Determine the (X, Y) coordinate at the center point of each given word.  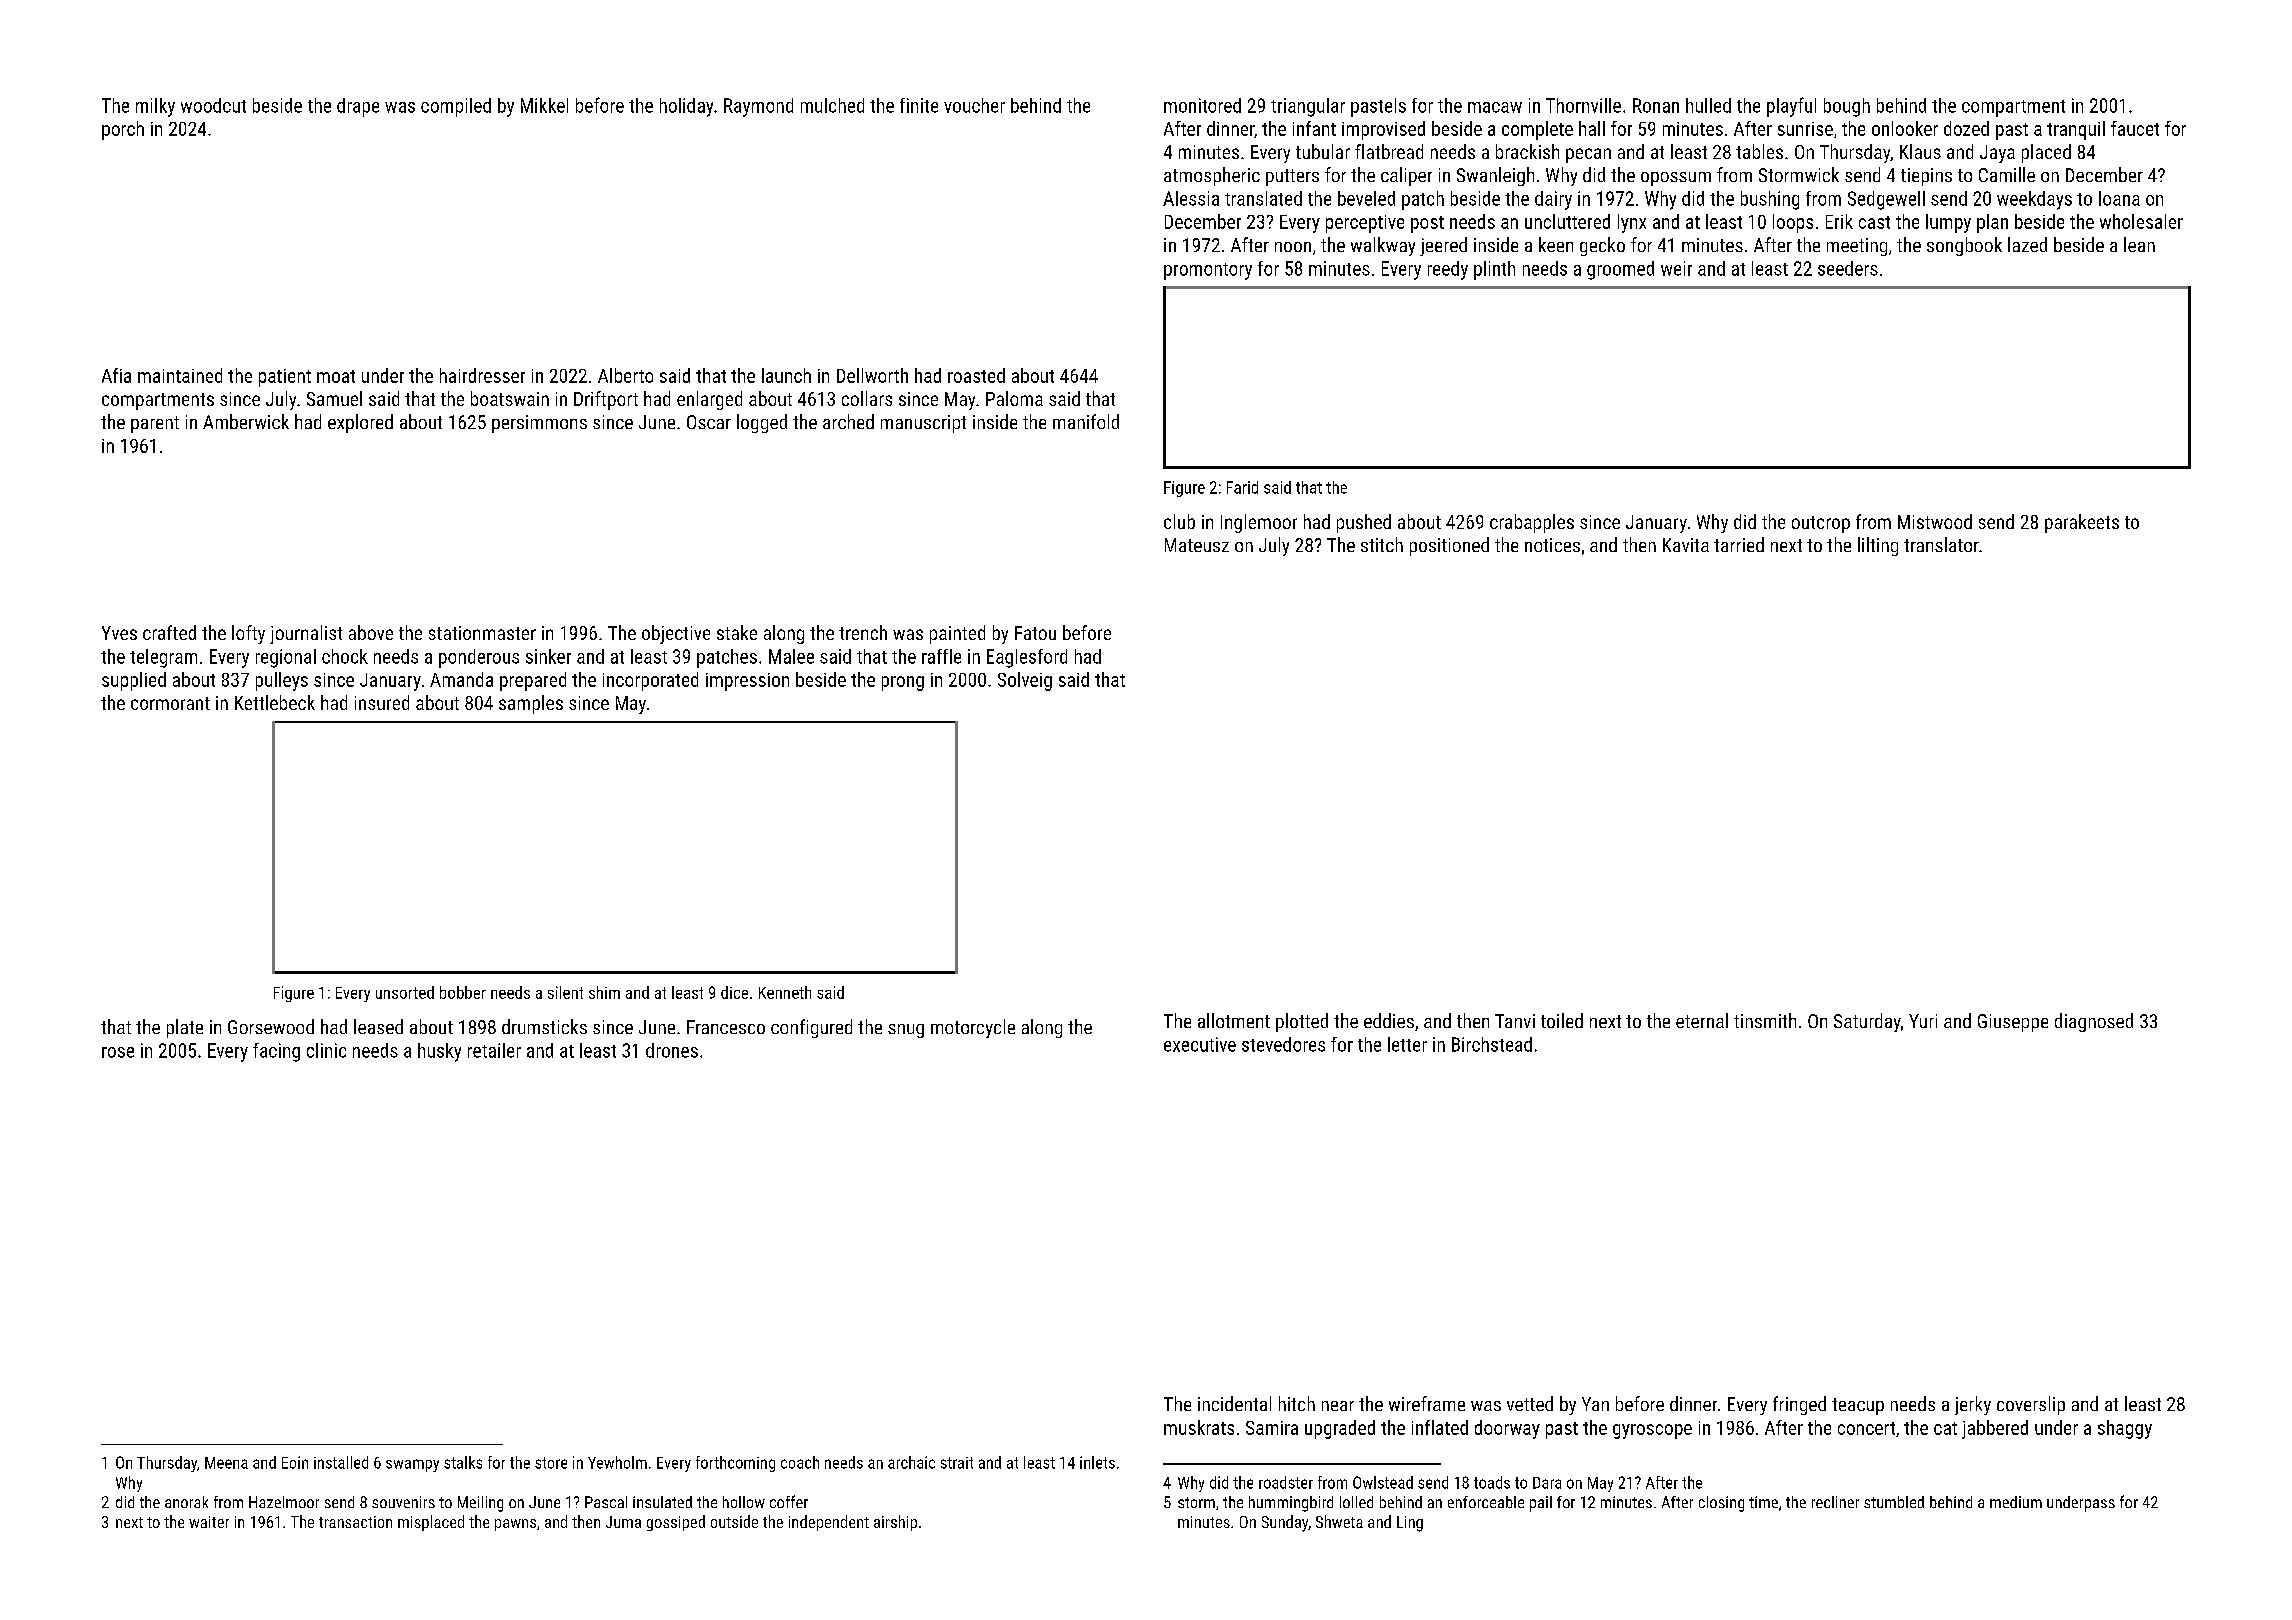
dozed (1966, 128)
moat (336, 376)
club (1179, 521)
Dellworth (872, 375)
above (371, 632)
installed (341, 1462)
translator (1941, 544)
